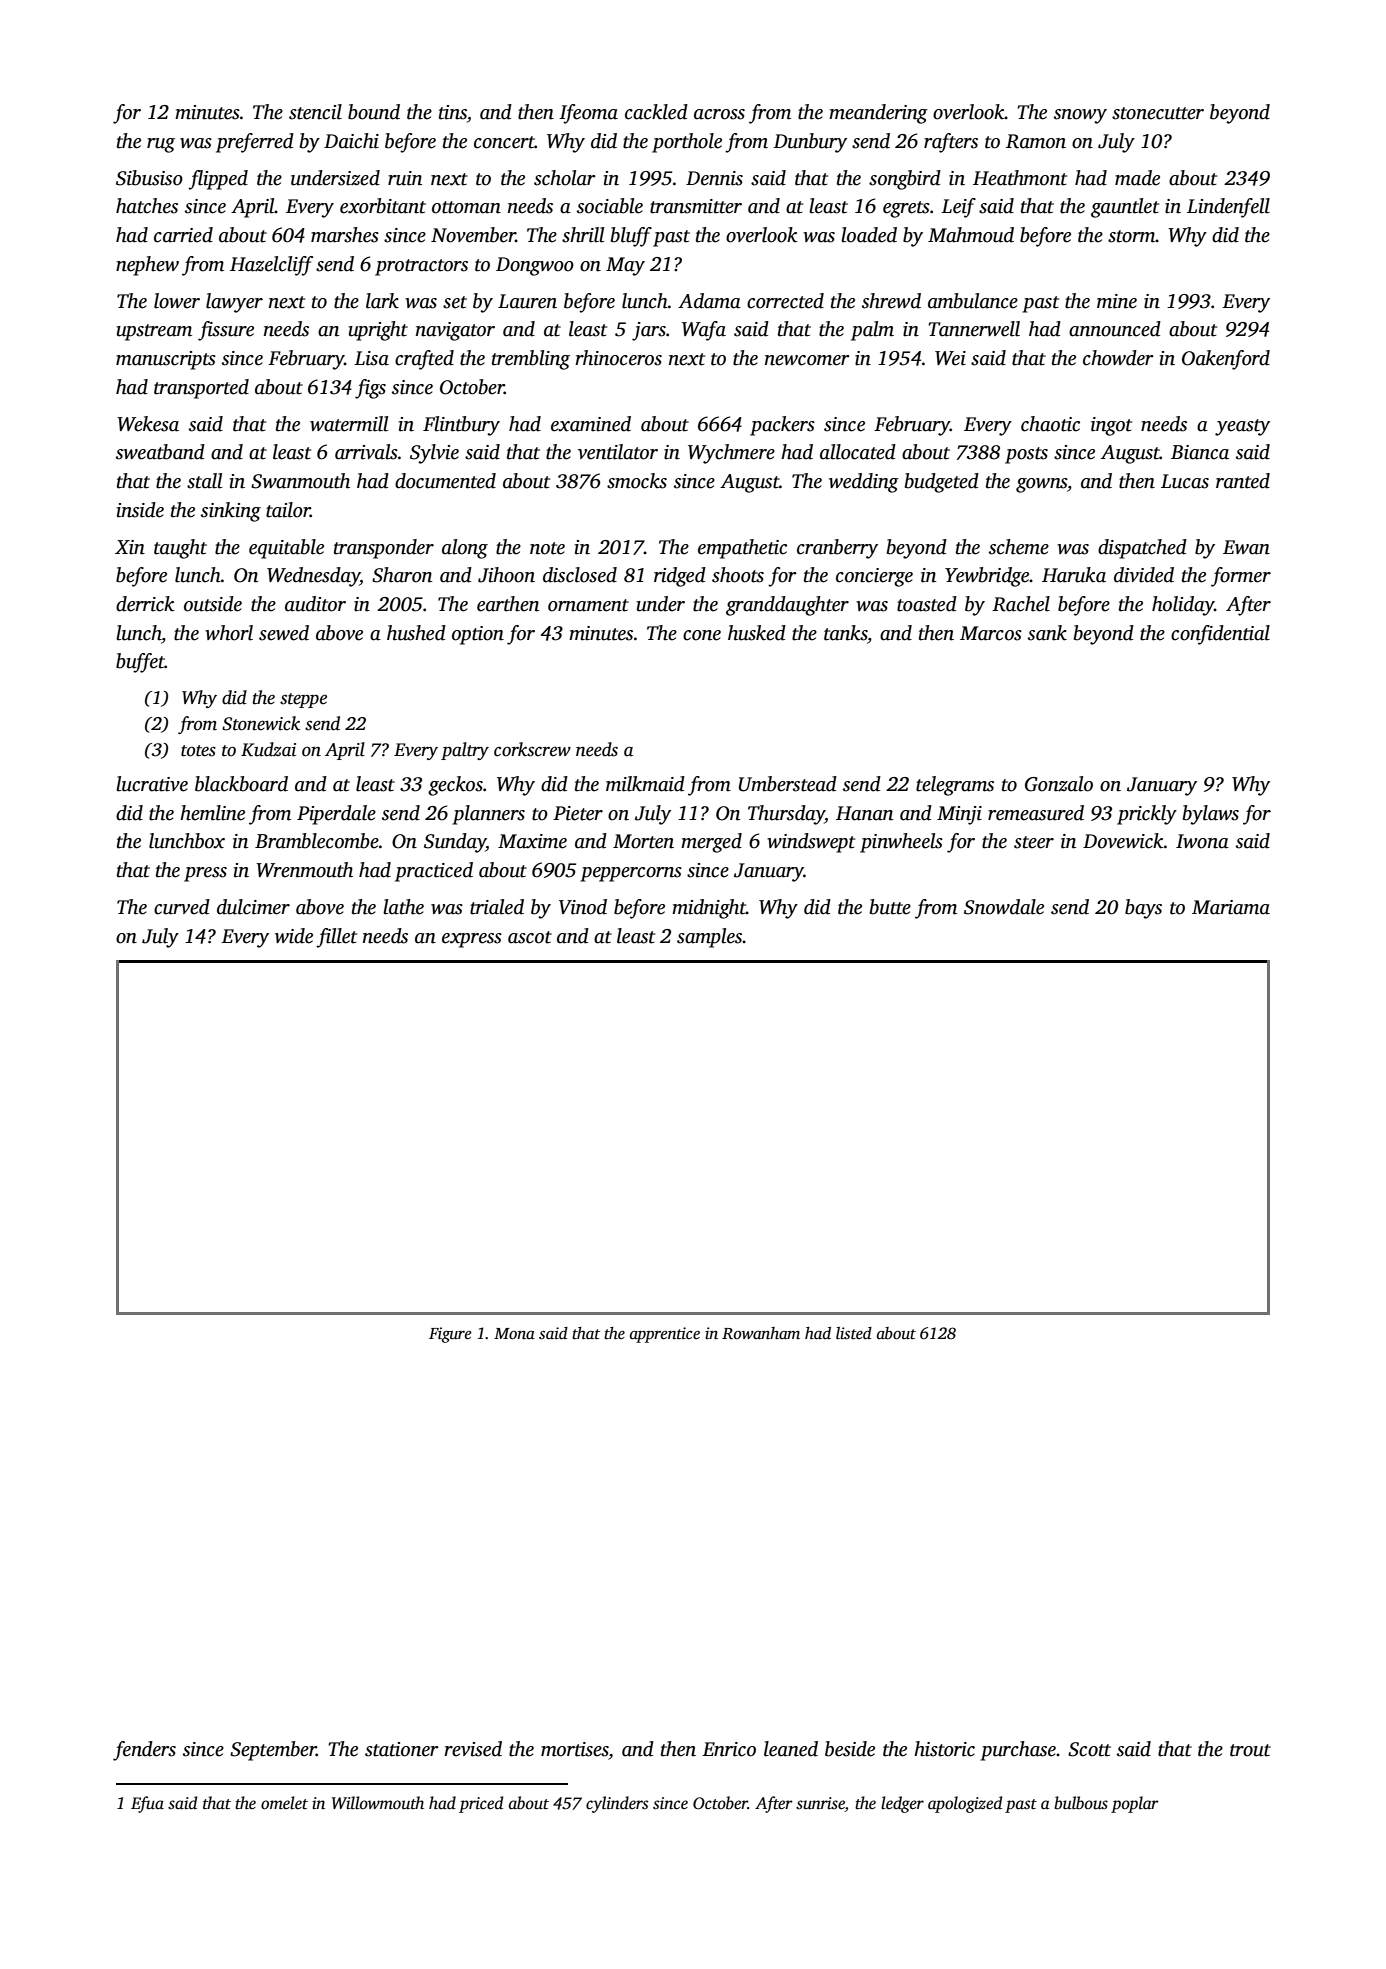  What do you see at coordinates (1220, 635) in the screenshot?
I see `confidential` at bounding box center [1220, 635].
